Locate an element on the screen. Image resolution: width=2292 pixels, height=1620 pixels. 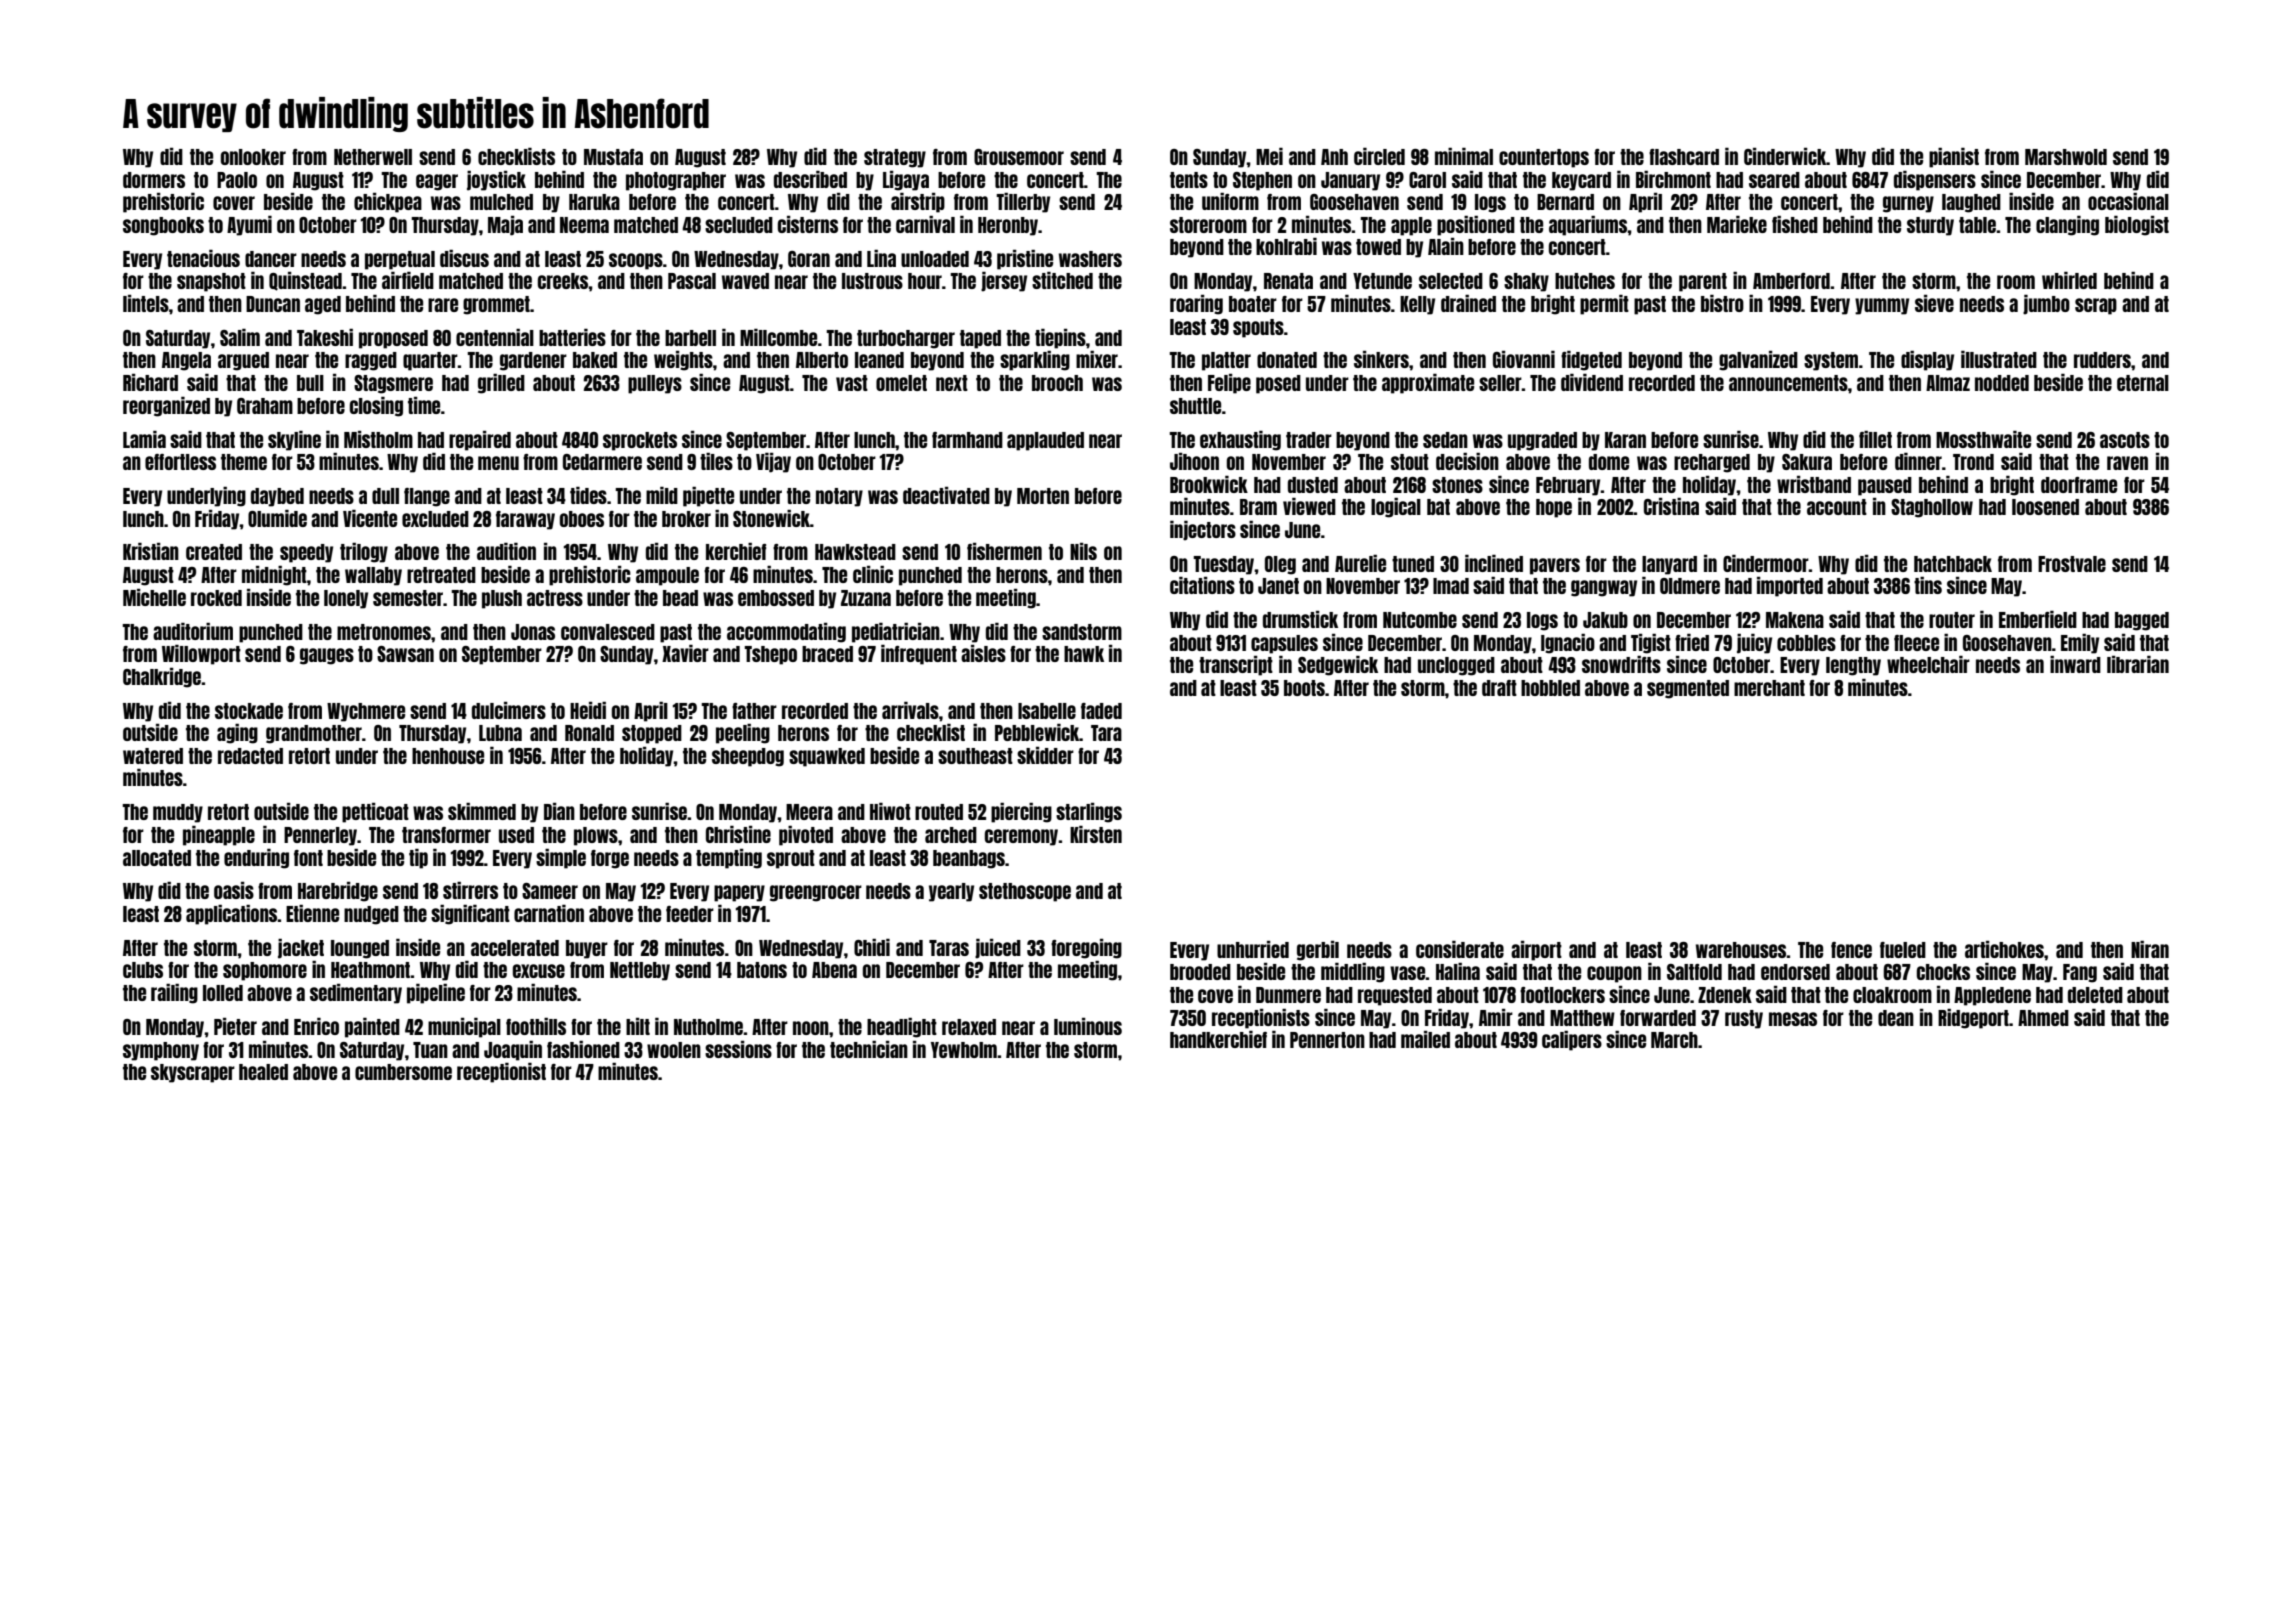
viewed is located at coordinates (1309, 506).
